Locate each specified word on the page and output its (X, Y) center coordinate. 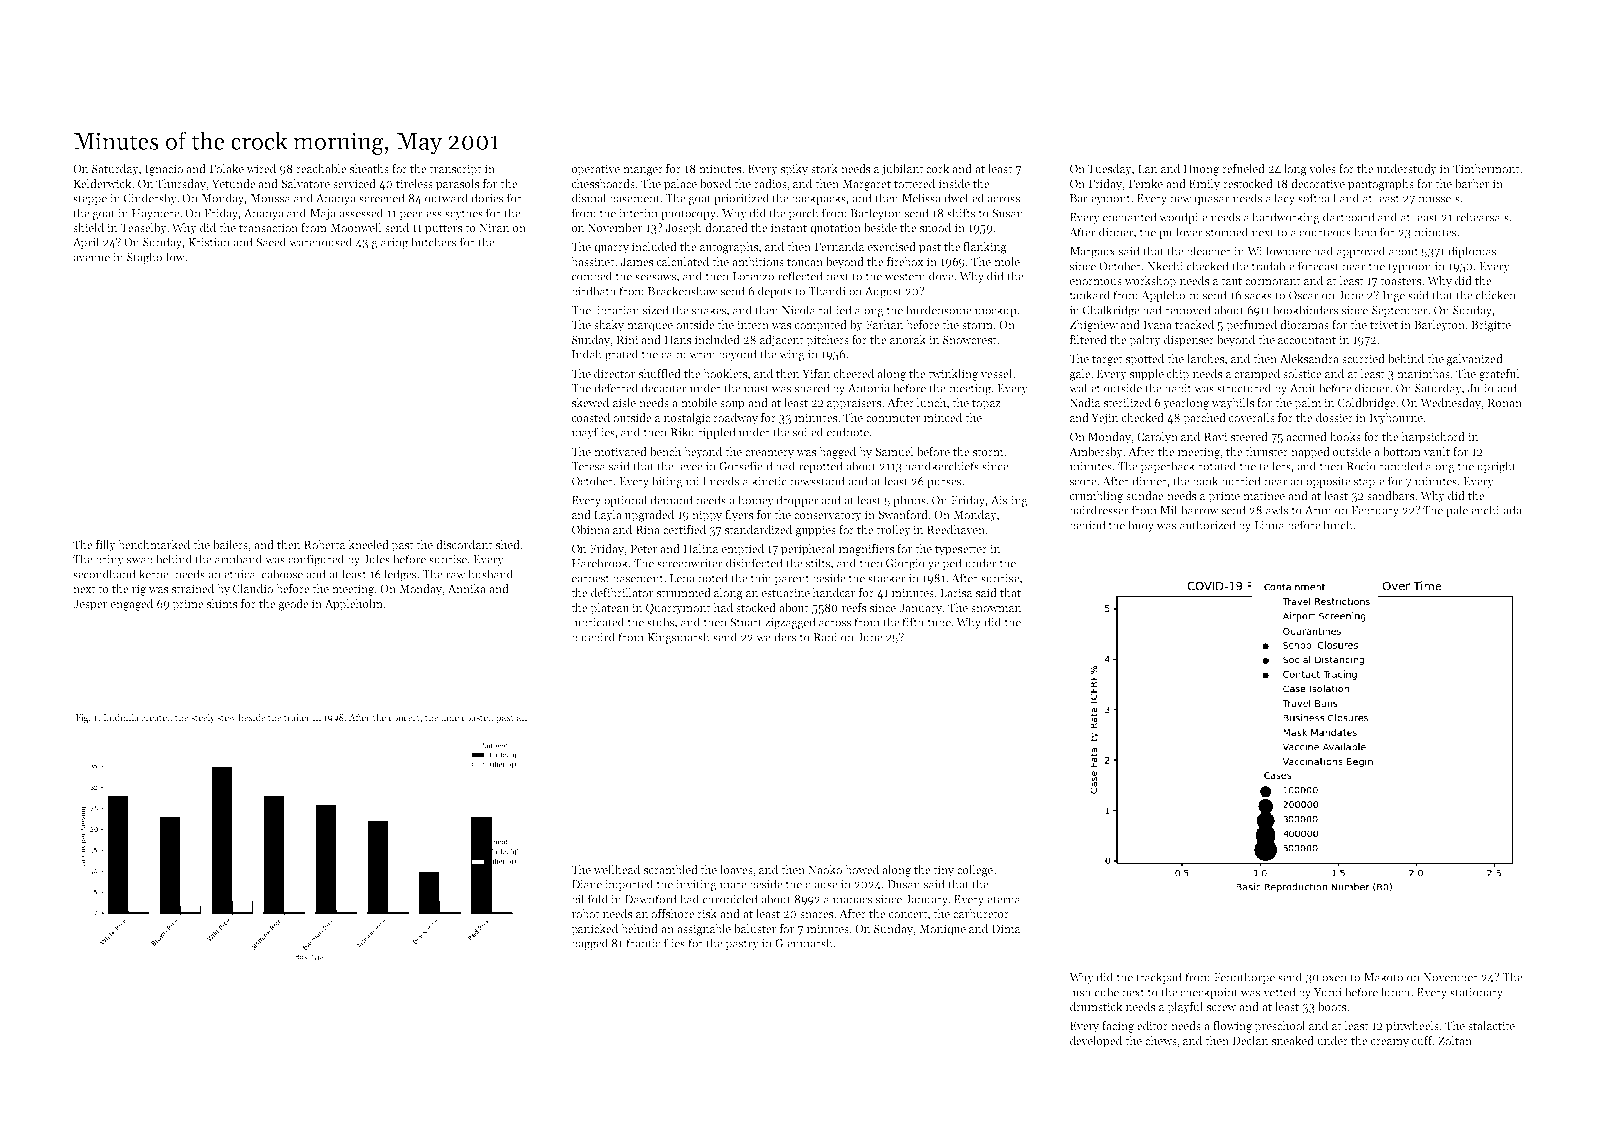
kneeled (368, 544)
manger (643, 171)
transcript (455, 170)
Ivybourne (1396, 419)
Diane (587, 884)
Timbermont (1486, 168)
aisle (624, 402)
